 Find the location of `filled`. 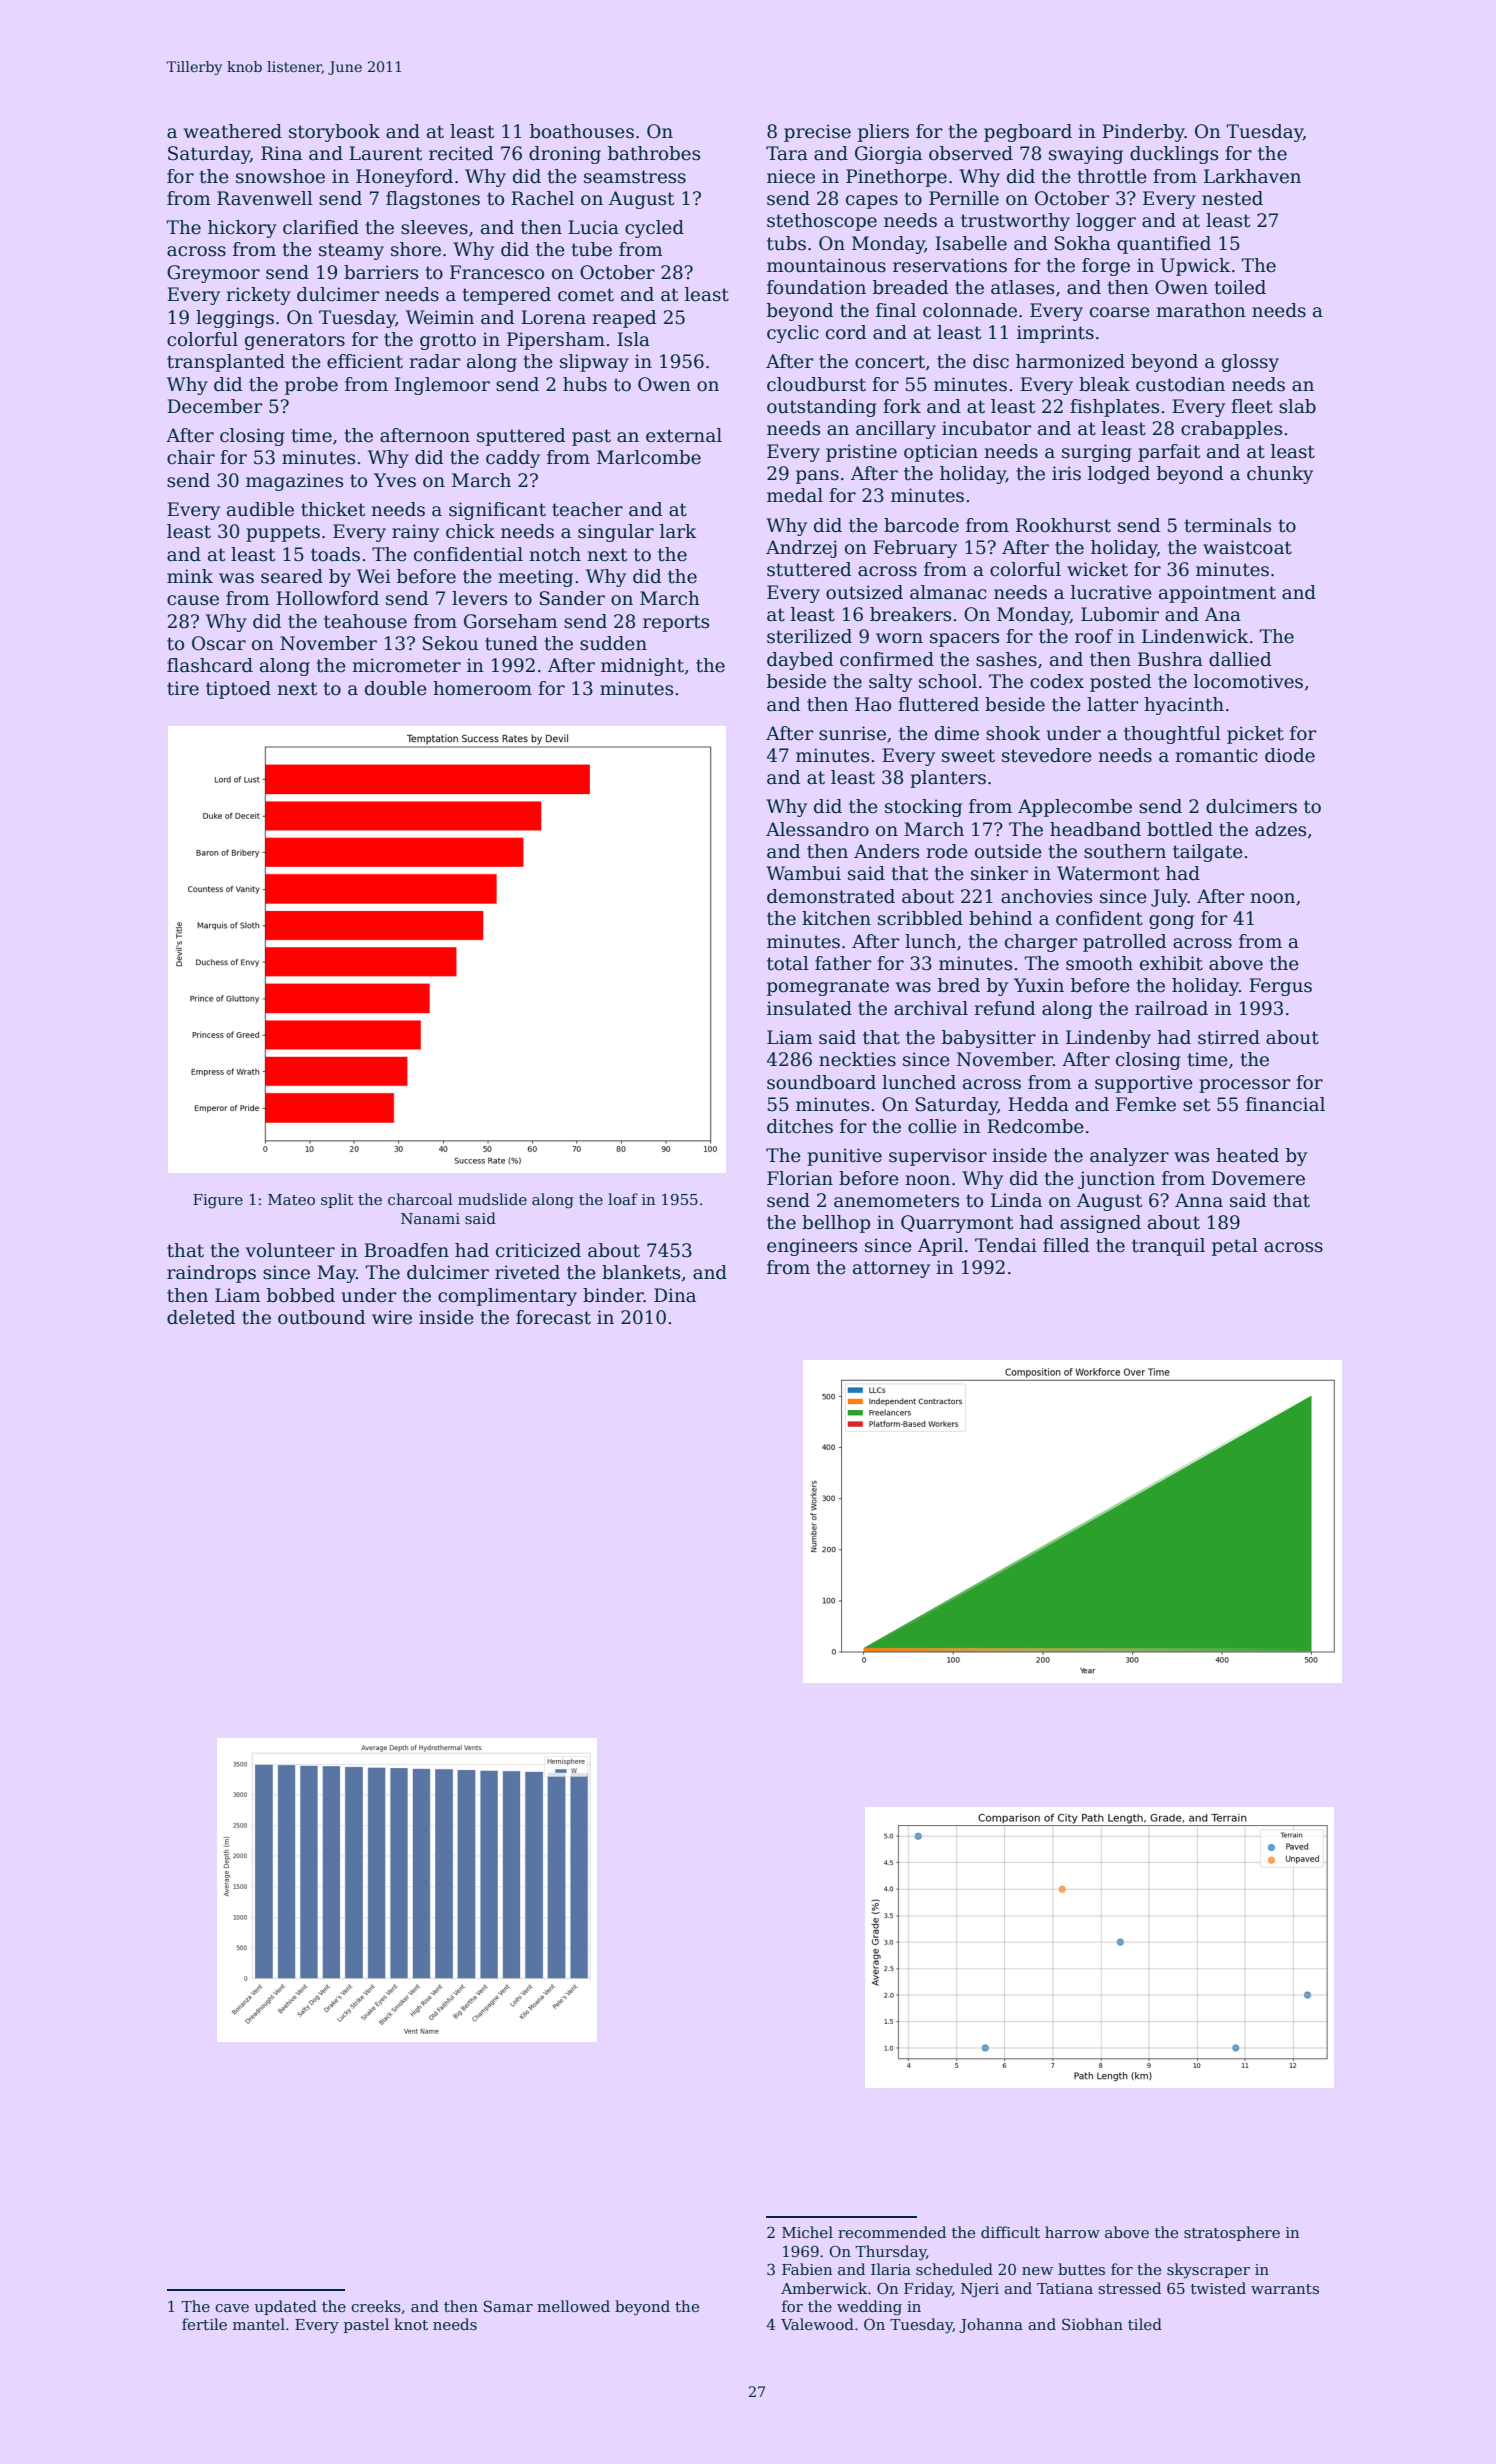

filled is located at coordinates (1066, 1245).
